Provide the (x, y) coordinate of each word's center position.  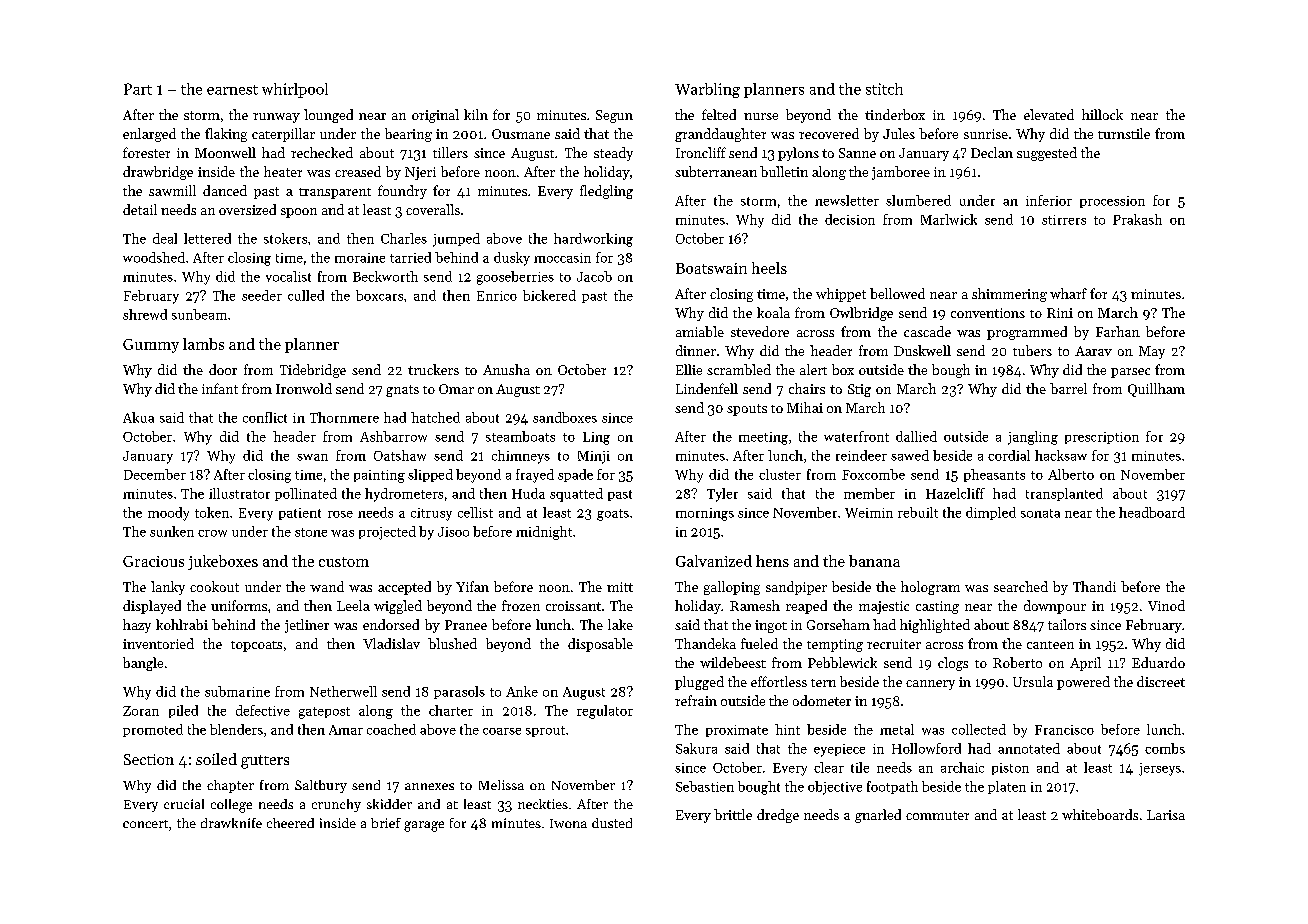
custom (344, 562)
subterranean (716, 171)
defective (263, 710)
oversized (247, 209)
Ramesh (755, 605)
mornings (705, 514)
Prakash (1137, 219)
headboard (1152, 512)
